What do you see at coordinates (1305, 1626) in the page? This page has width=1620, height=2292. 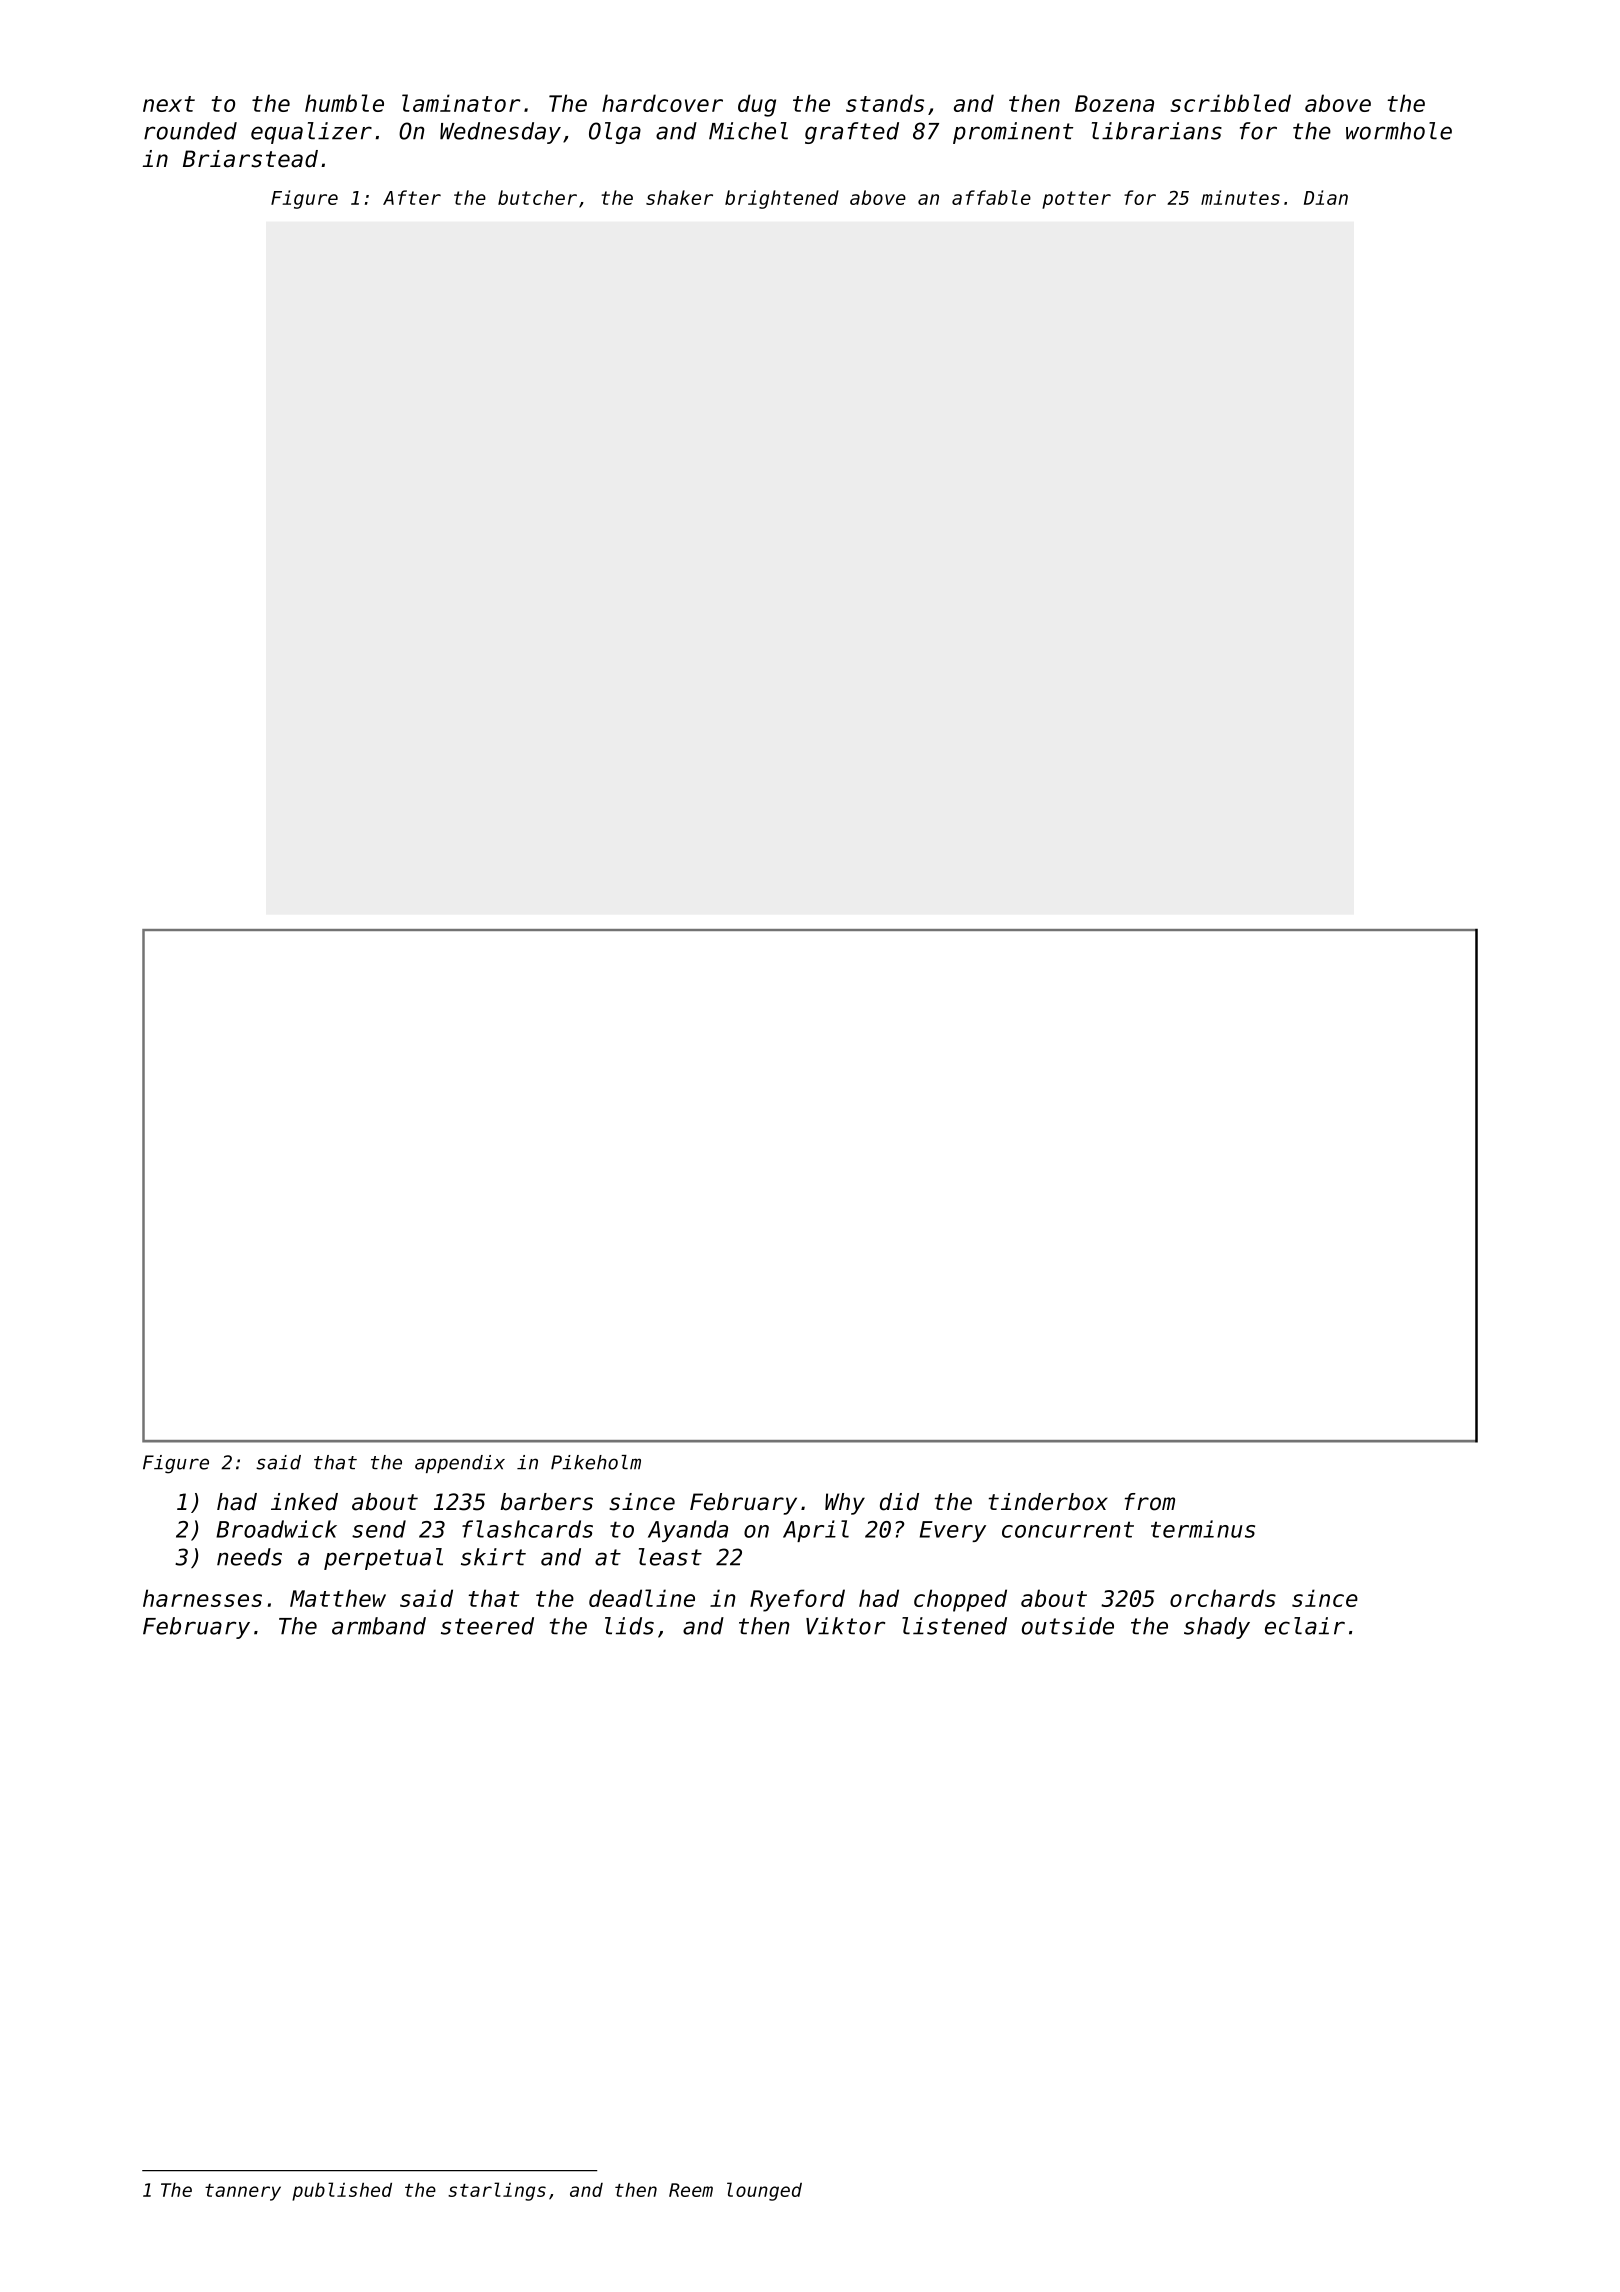 I see `eclair` at bounding box center [1305, 1626].
